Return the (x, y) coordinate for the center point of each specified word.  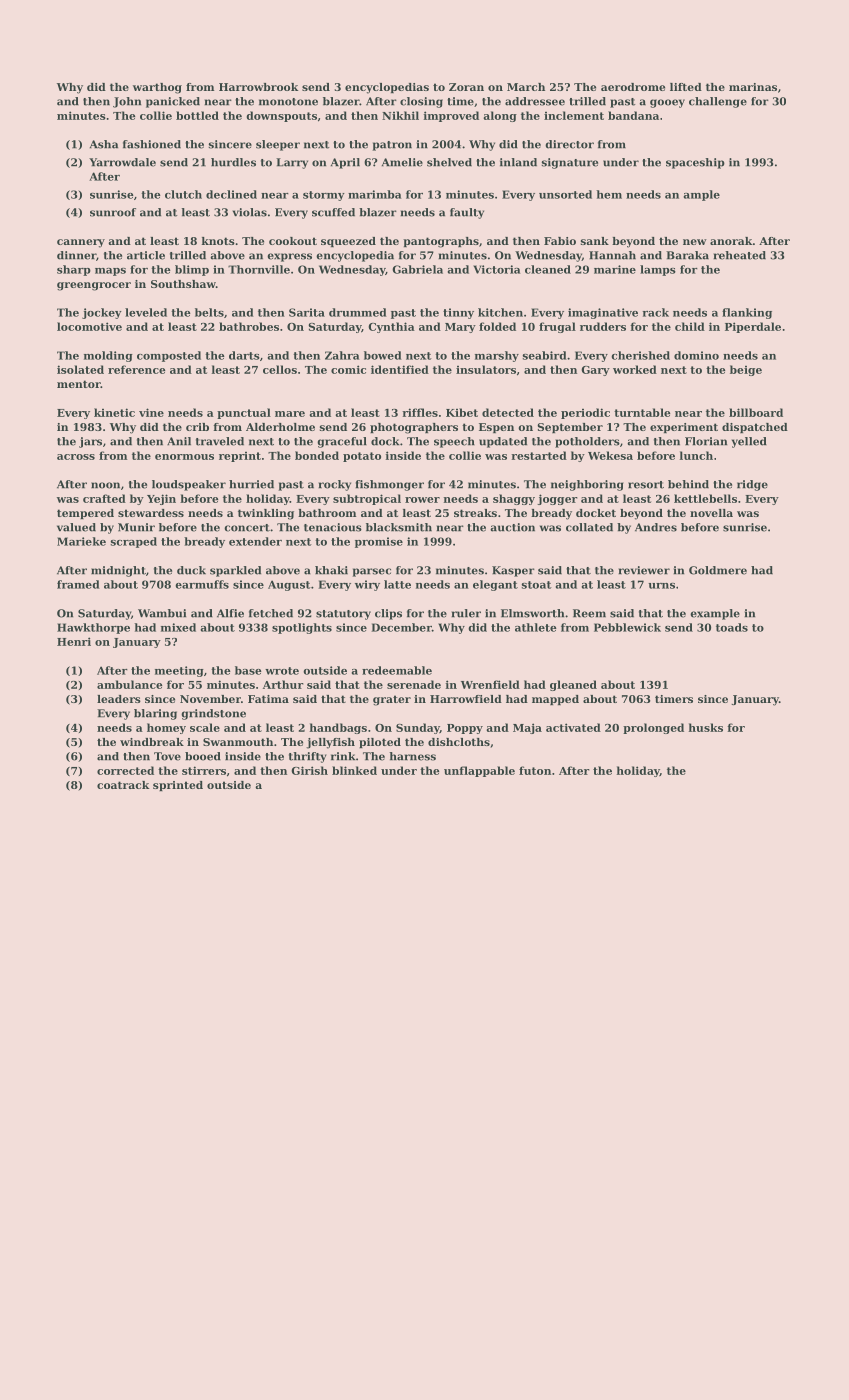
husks (706, 727)
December (402, 627)
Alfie (230, 613)
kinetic (114, 412)
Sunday (418, 728)
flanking (747, 313)
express (289, 257)
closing (421, 102)
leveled (146, 312)
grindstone (213, 714)
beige (746, 370)
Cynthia (391, 327)
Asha (104, 144)
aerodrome (633, 87)
